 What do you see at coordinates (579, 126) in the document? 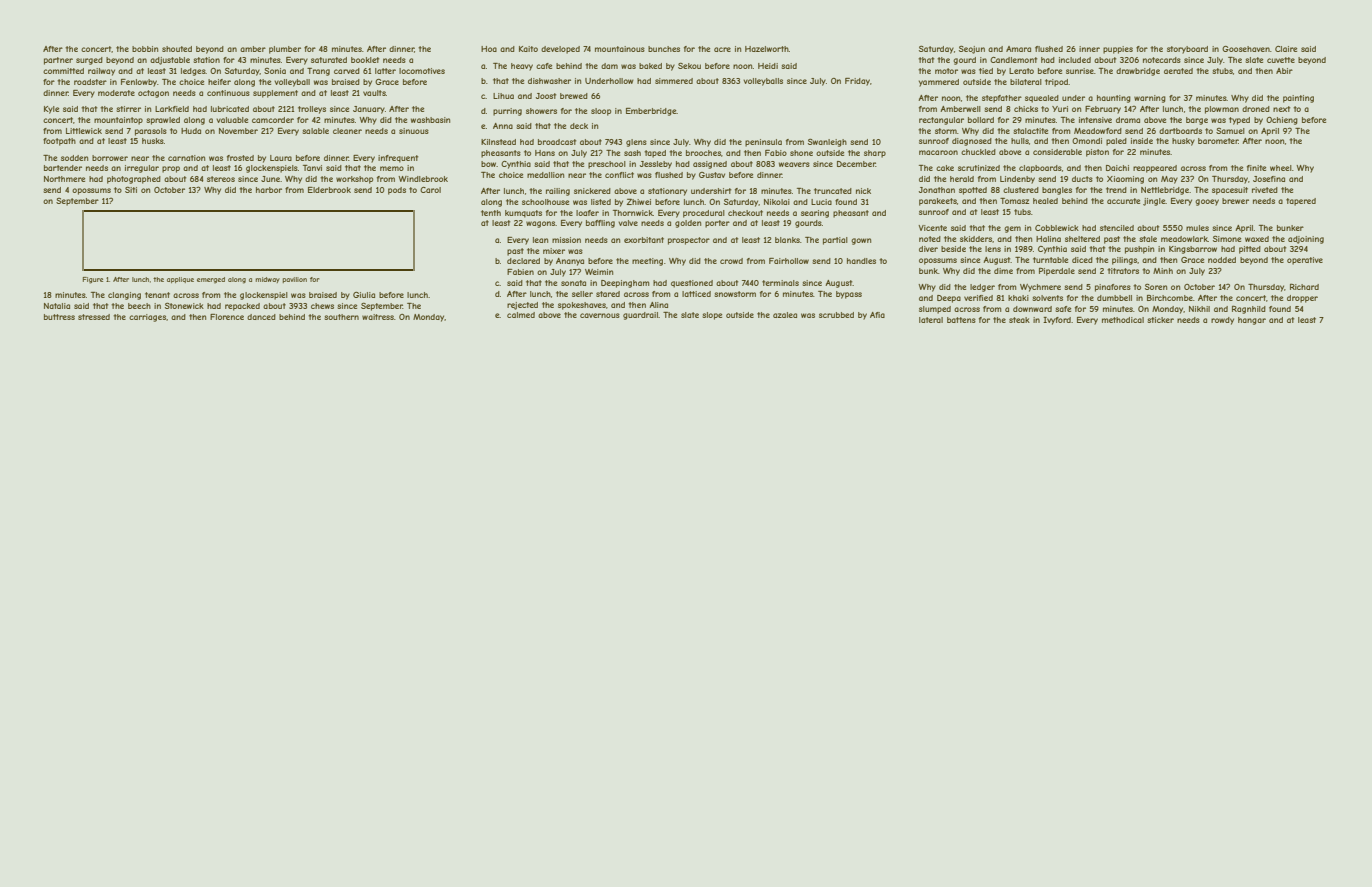
I see `deck` at bounding box center [579, 126].
